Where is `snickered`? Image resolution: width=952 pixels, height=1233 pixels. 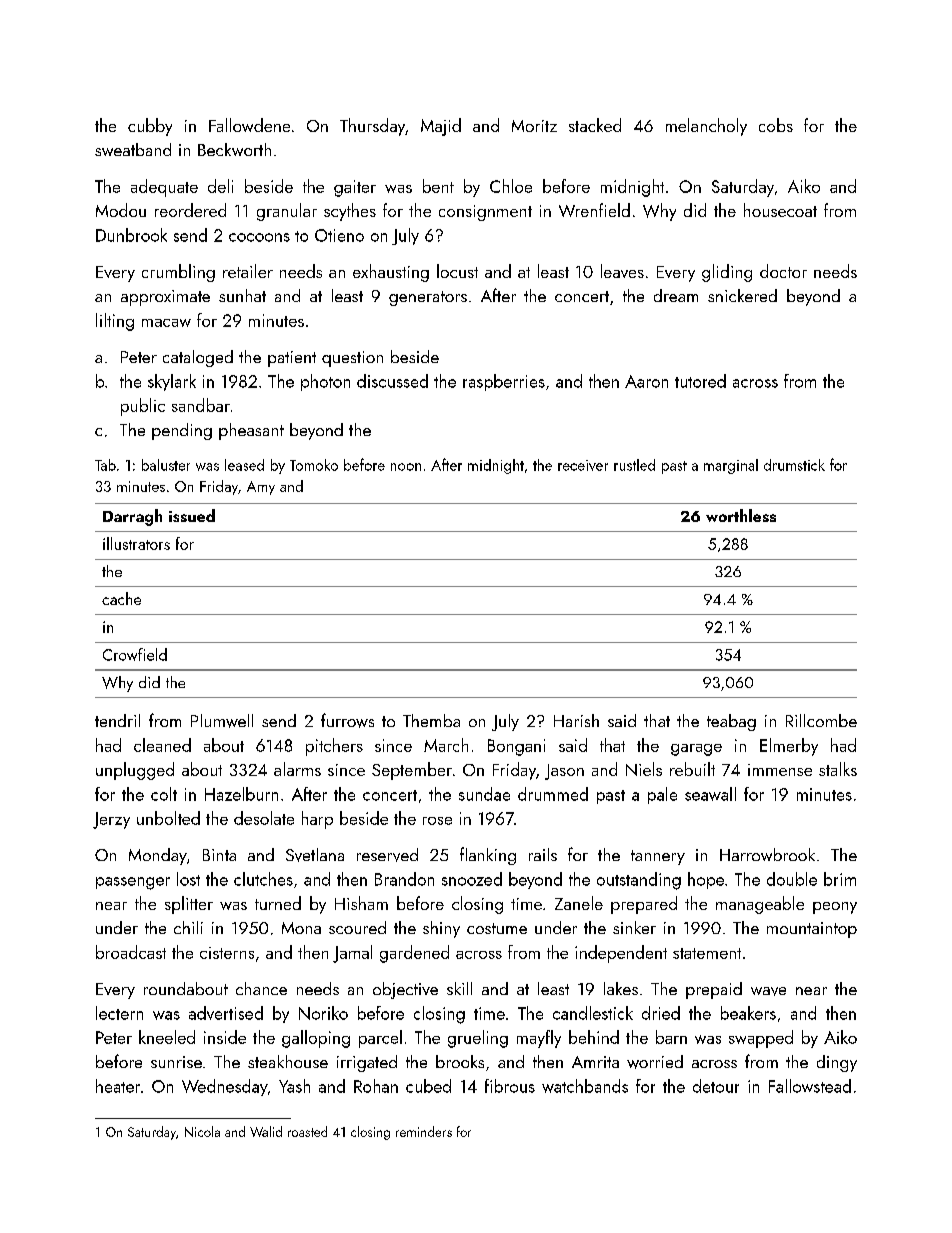
snickered is located at coordinates (742, 295).
